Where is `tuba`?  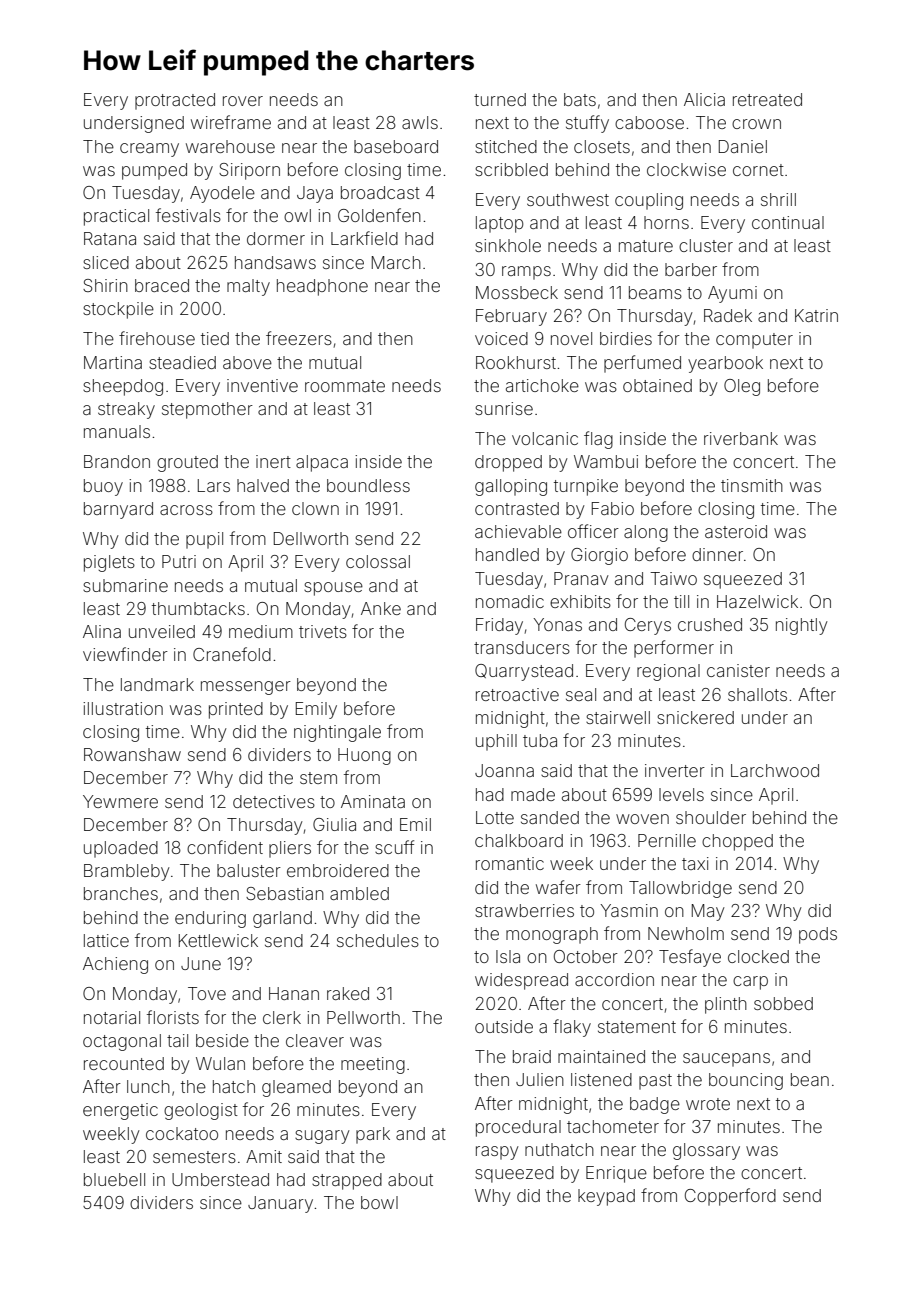
tuba is located at coordinates (540, 740).
